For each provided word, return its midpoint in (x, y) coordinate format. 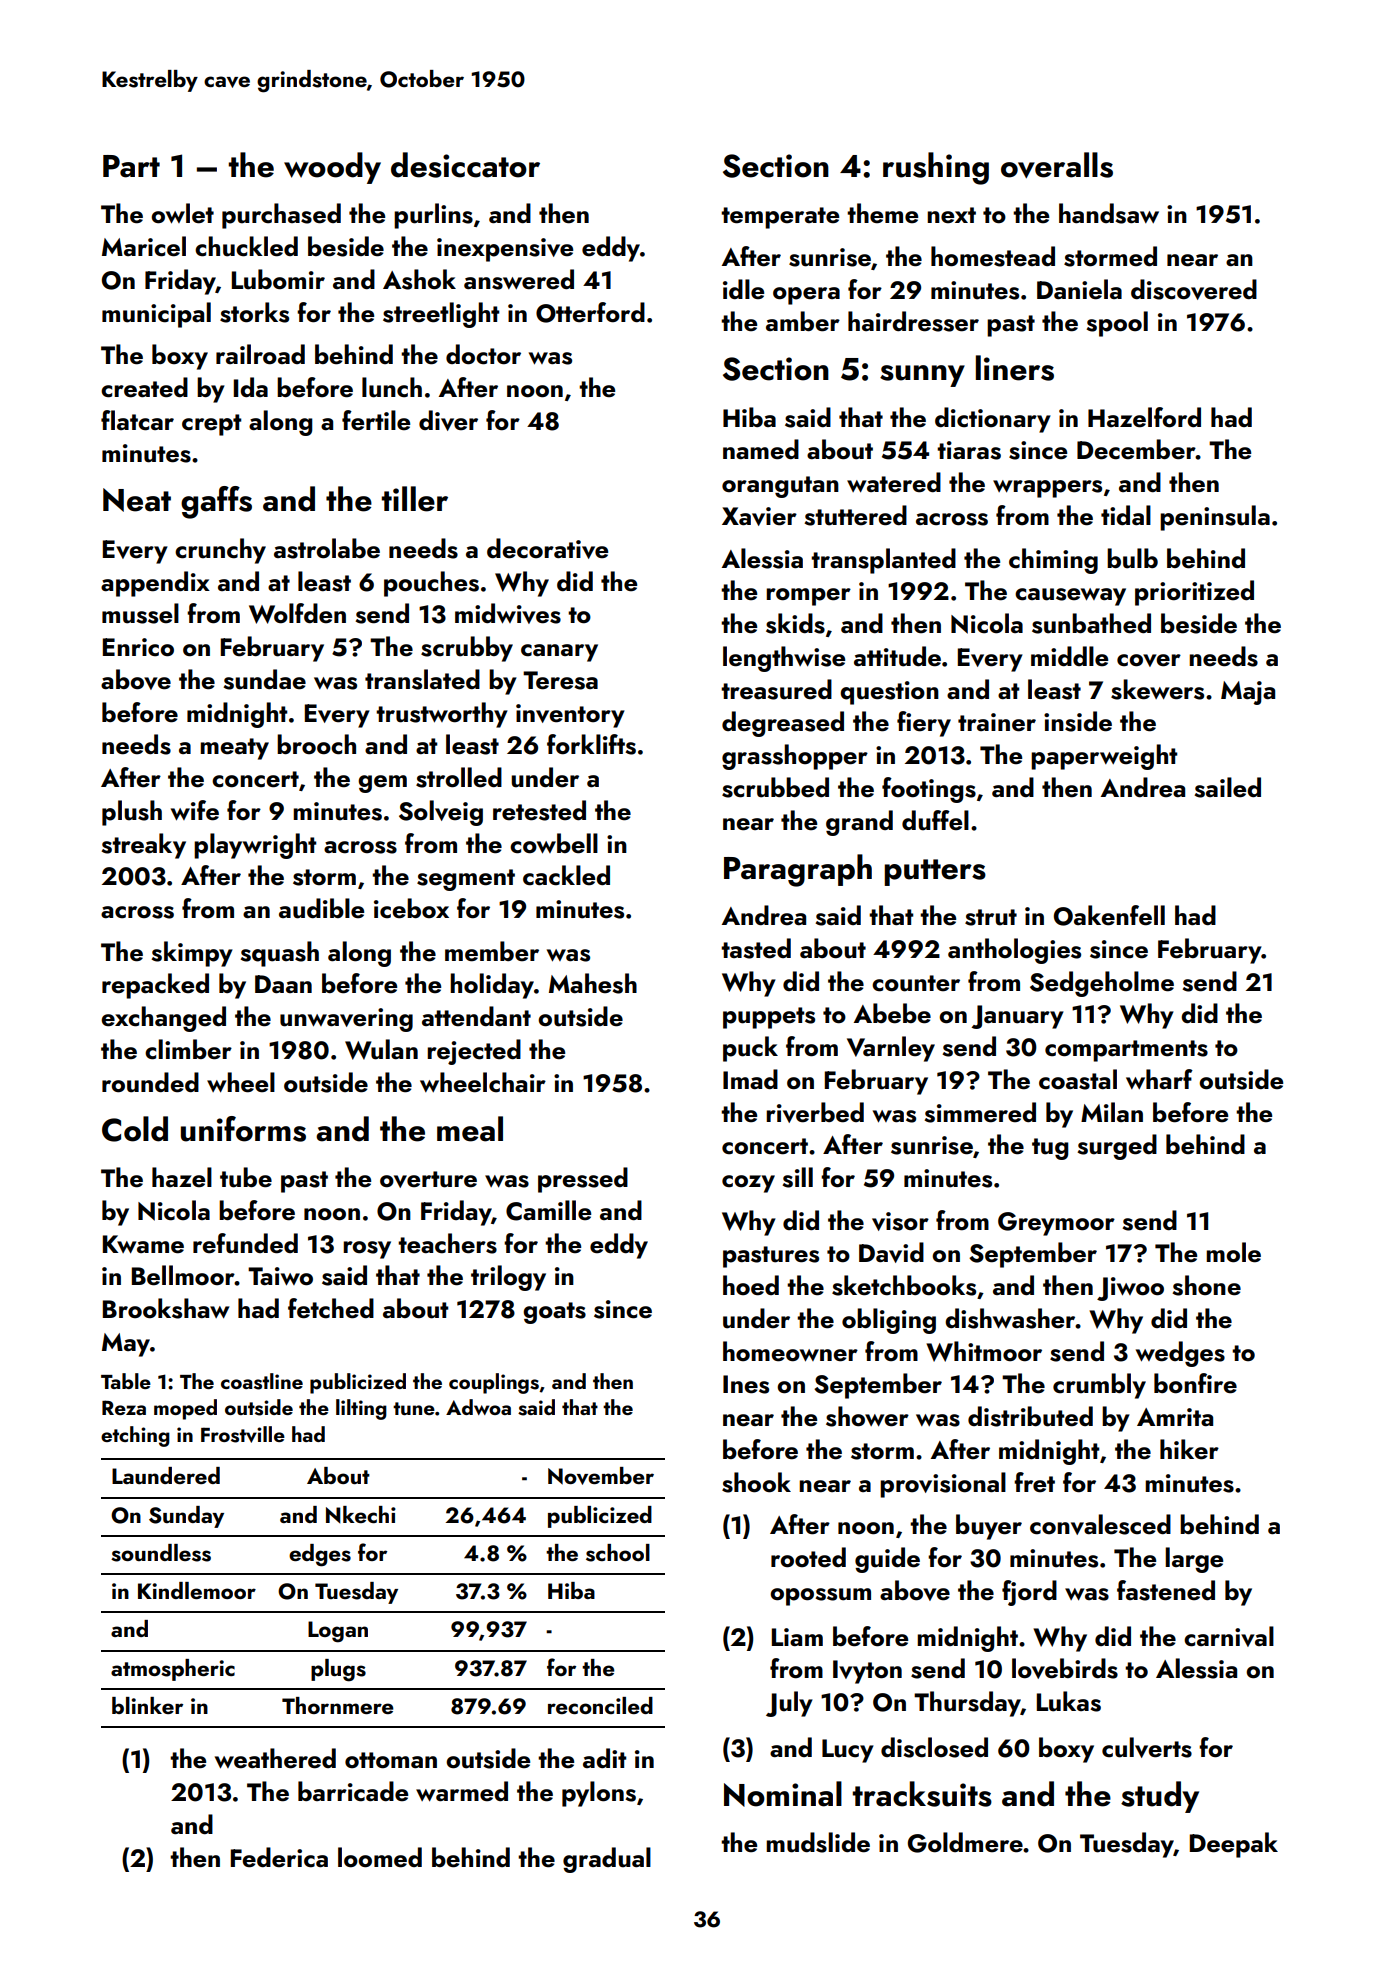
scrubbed (775, 787)
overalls (1057, 165)
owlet (182, 213)
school (618, 1553)
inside (1078, 721)
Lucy (848, 1751)
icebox (411, 908)
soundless (161, 1553)
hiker (1189, 1449)
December (1136, 449)
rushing (936, 168)
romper (808, 597)
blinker (147, 1705)
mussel (140, 613)
